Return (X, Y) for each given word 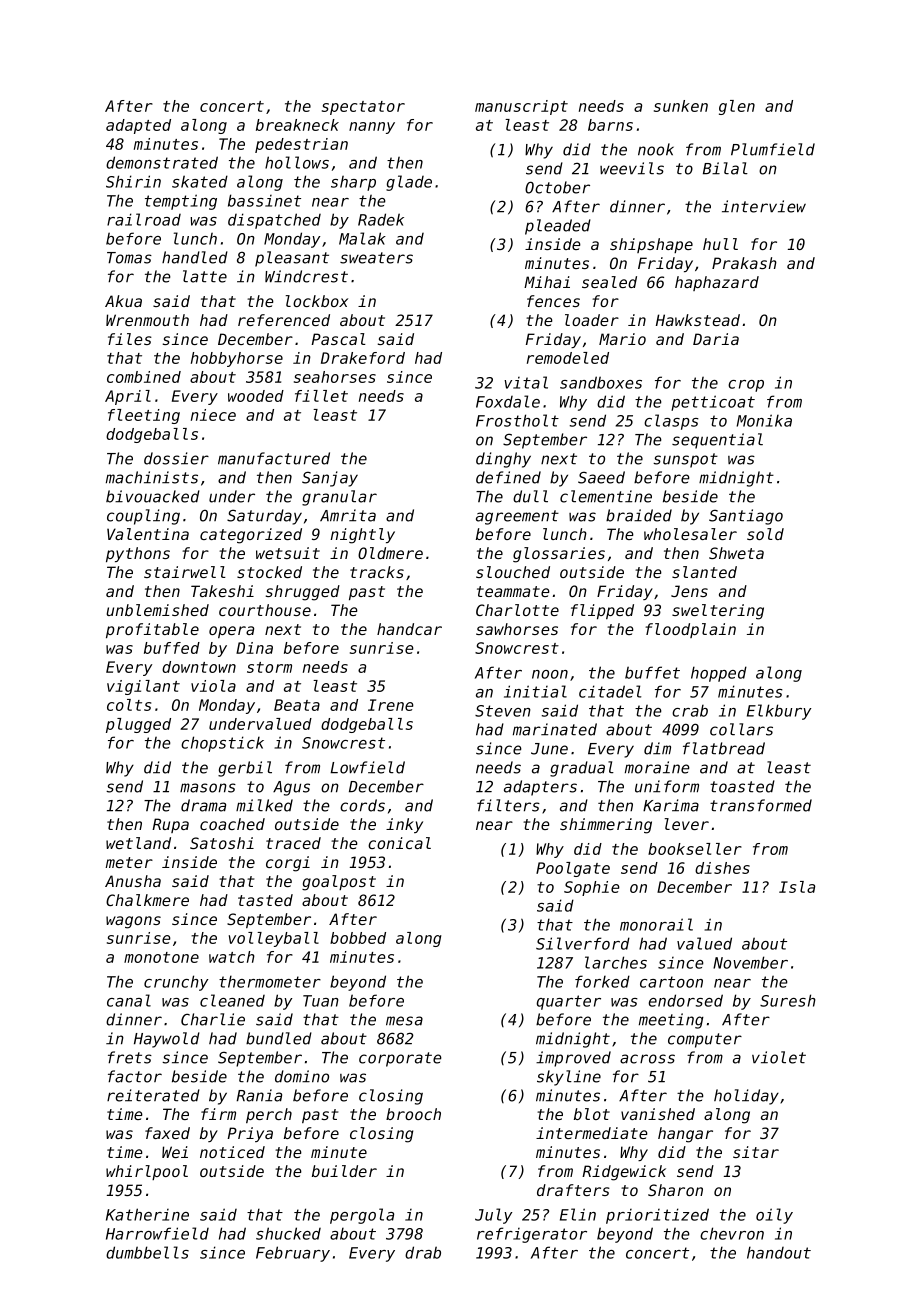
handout (779, 1252)
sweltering (718, 612)
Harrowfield (157, 1233)
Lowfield (367, 767)
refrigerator (532, 1235)
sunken (681, 106)
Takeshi (222, 591)
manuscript (521, 107)
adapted (138, 126)
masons (208, 788)
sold (765, 534)
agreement (517, 517)
